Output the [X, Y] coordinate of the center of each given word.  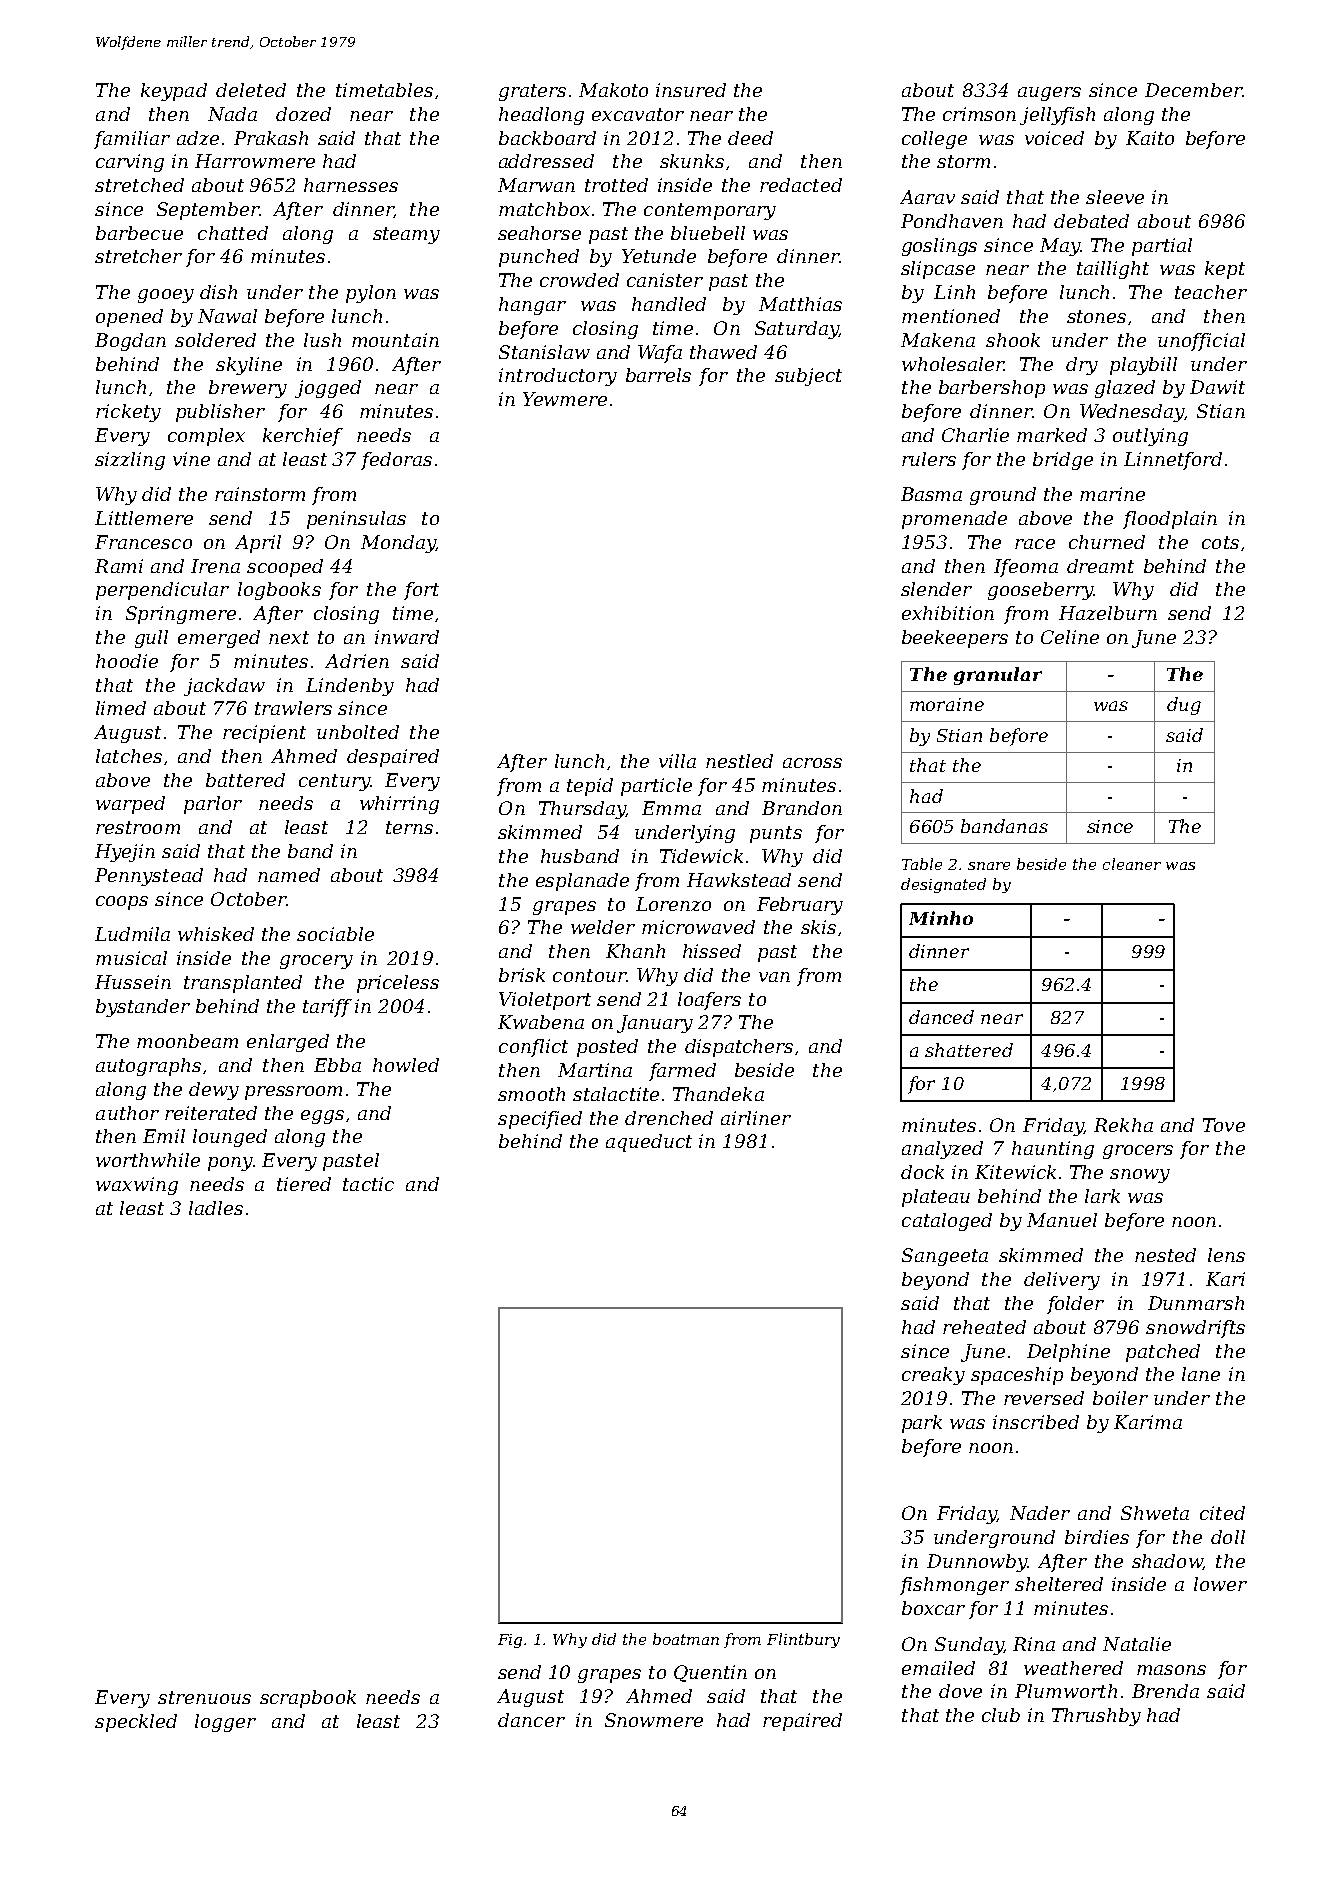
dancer [531, 1720]
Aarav [927, 197]
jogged [328, 389]
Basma [931, 494]
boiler [1120, 1398]
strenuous [204, 1697]
